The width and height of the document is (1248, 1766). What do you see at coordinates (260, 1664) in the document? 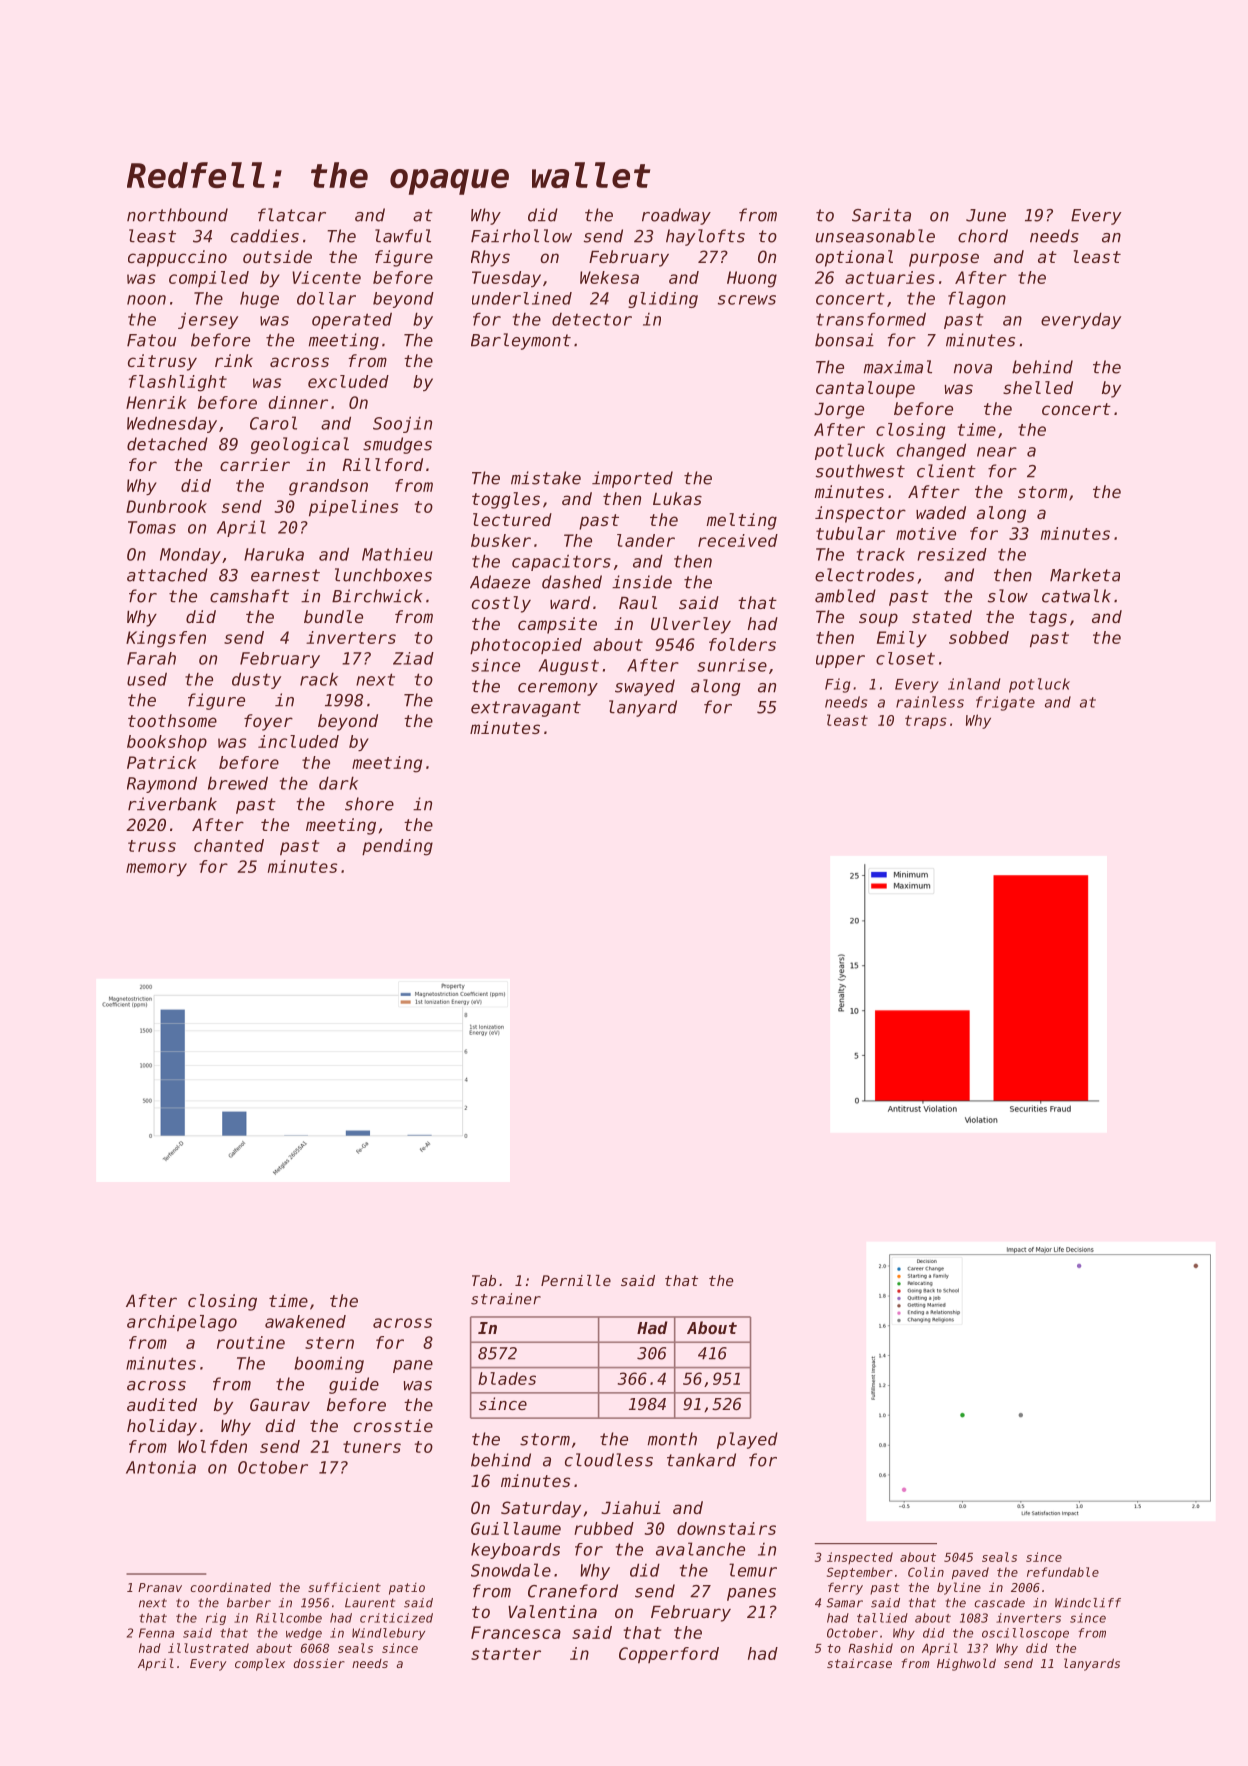
I see `complex` at bounding box center [260, 1664].
